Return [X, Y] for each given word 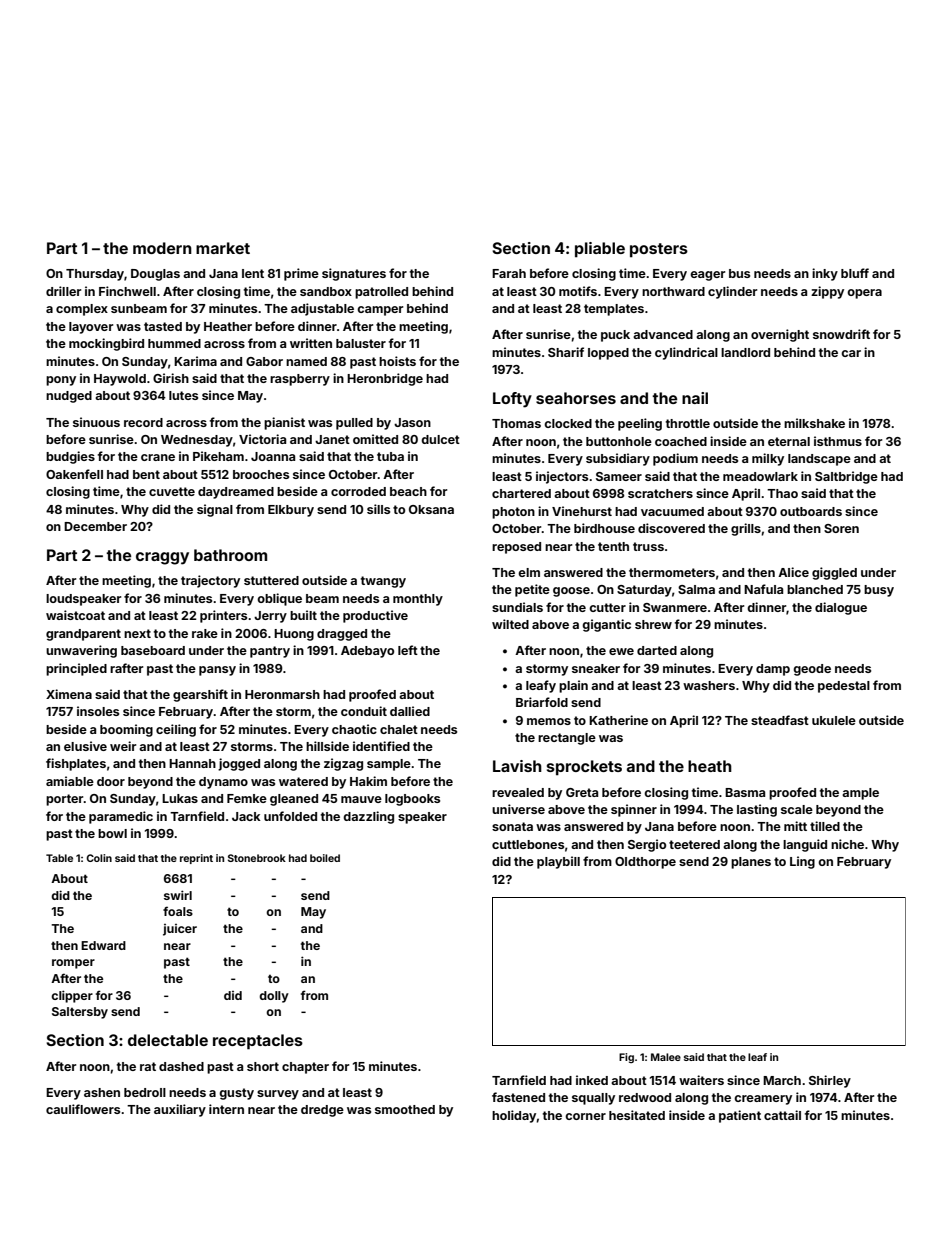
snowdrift [841, 334]
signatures [354, 274]
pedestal [844, 687]
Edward [103, 945]
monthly [418, 600]
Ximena [69, 694]
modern [162, 248]
